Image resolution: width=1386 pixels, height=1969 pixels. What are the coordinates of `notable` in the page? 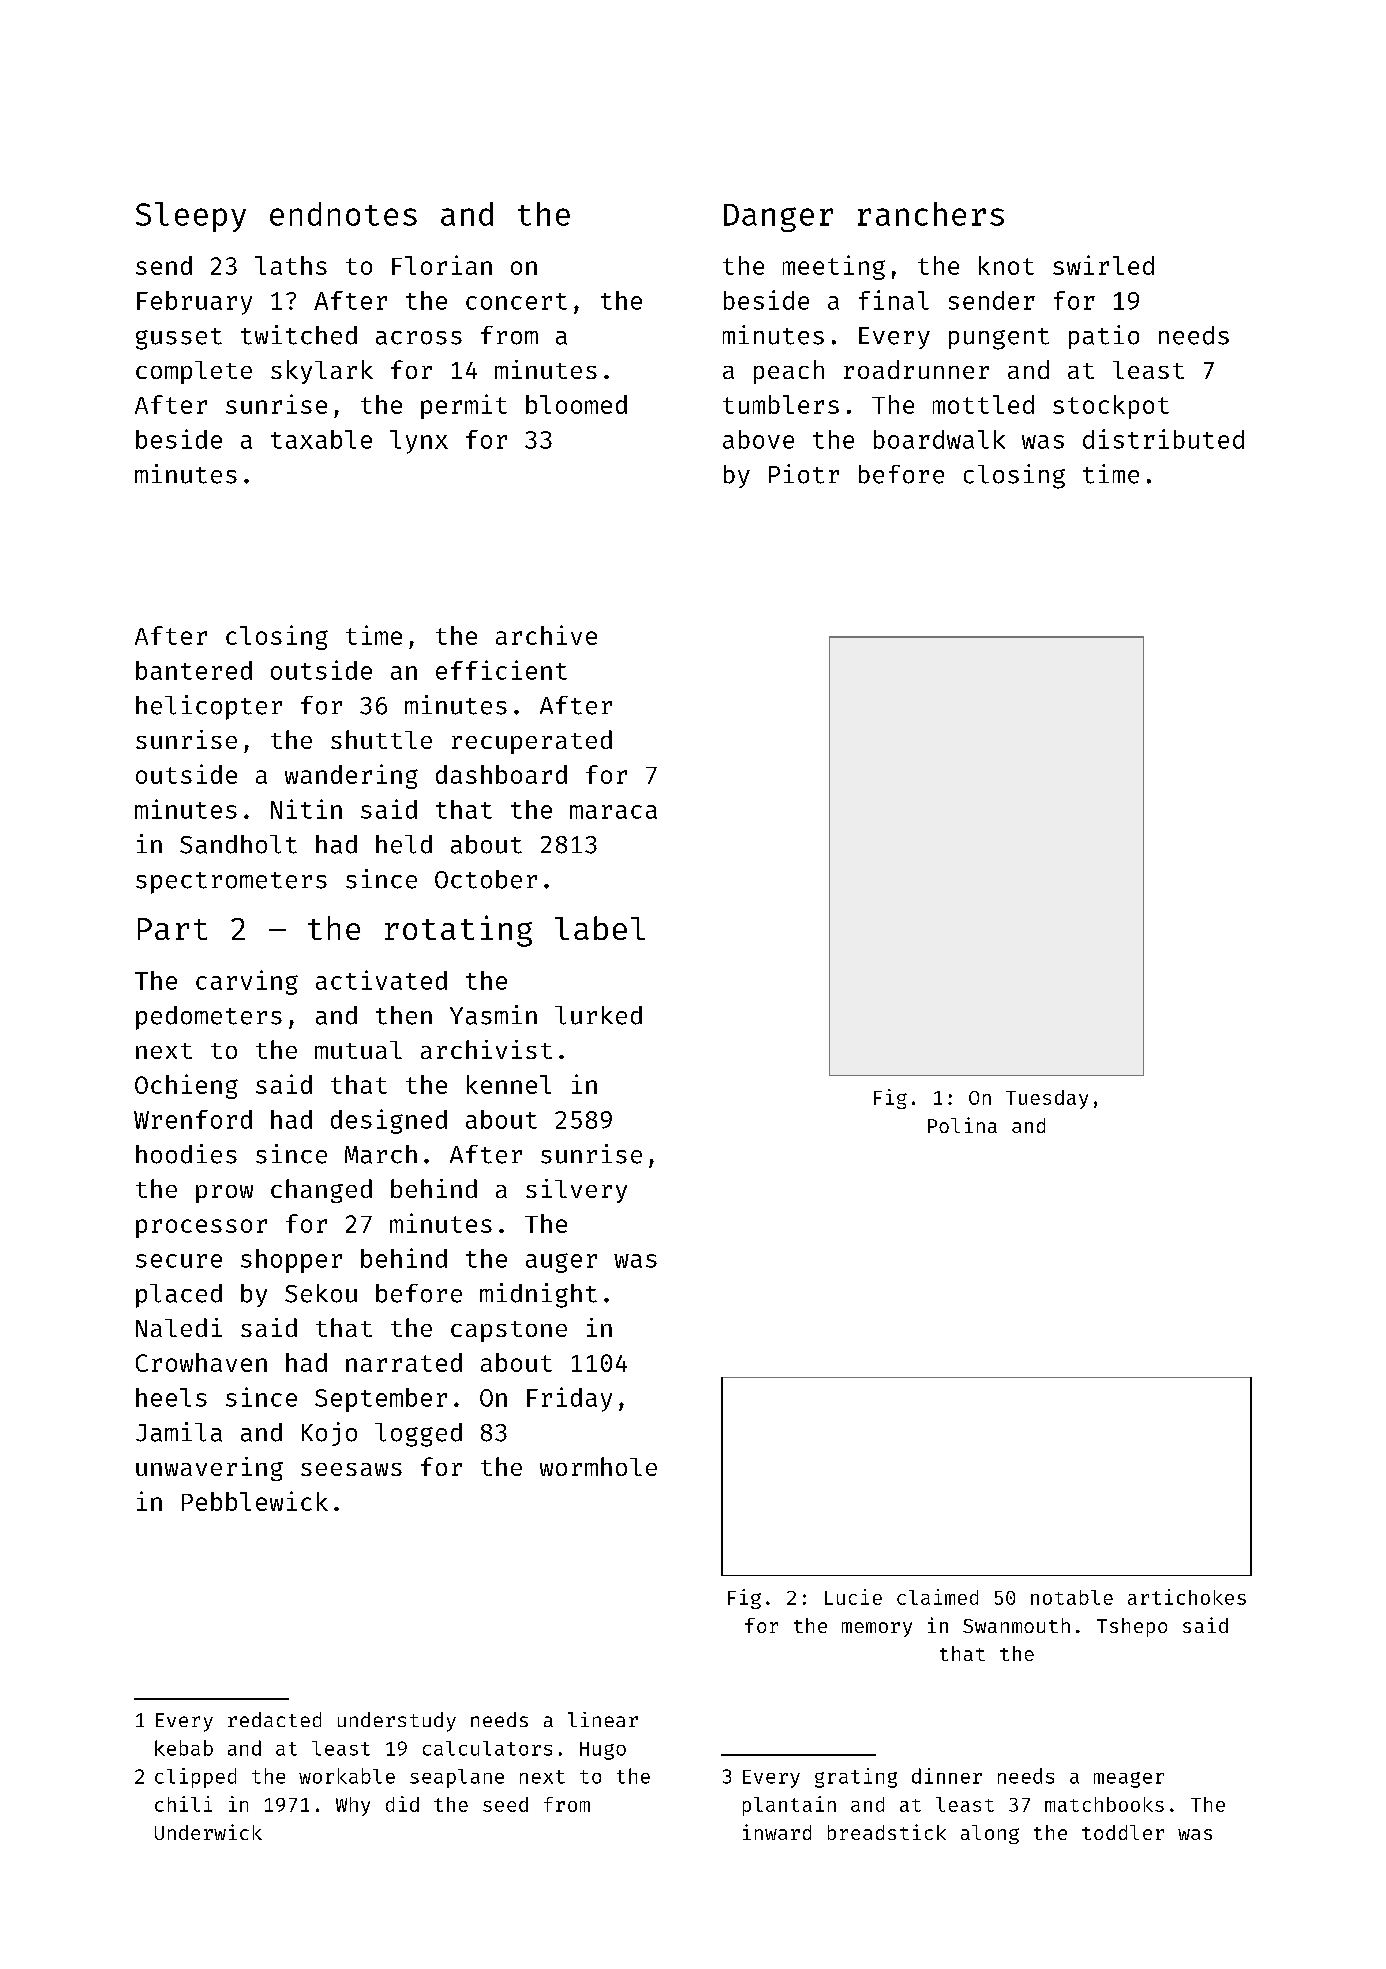 It's located at (1072, 1597).
